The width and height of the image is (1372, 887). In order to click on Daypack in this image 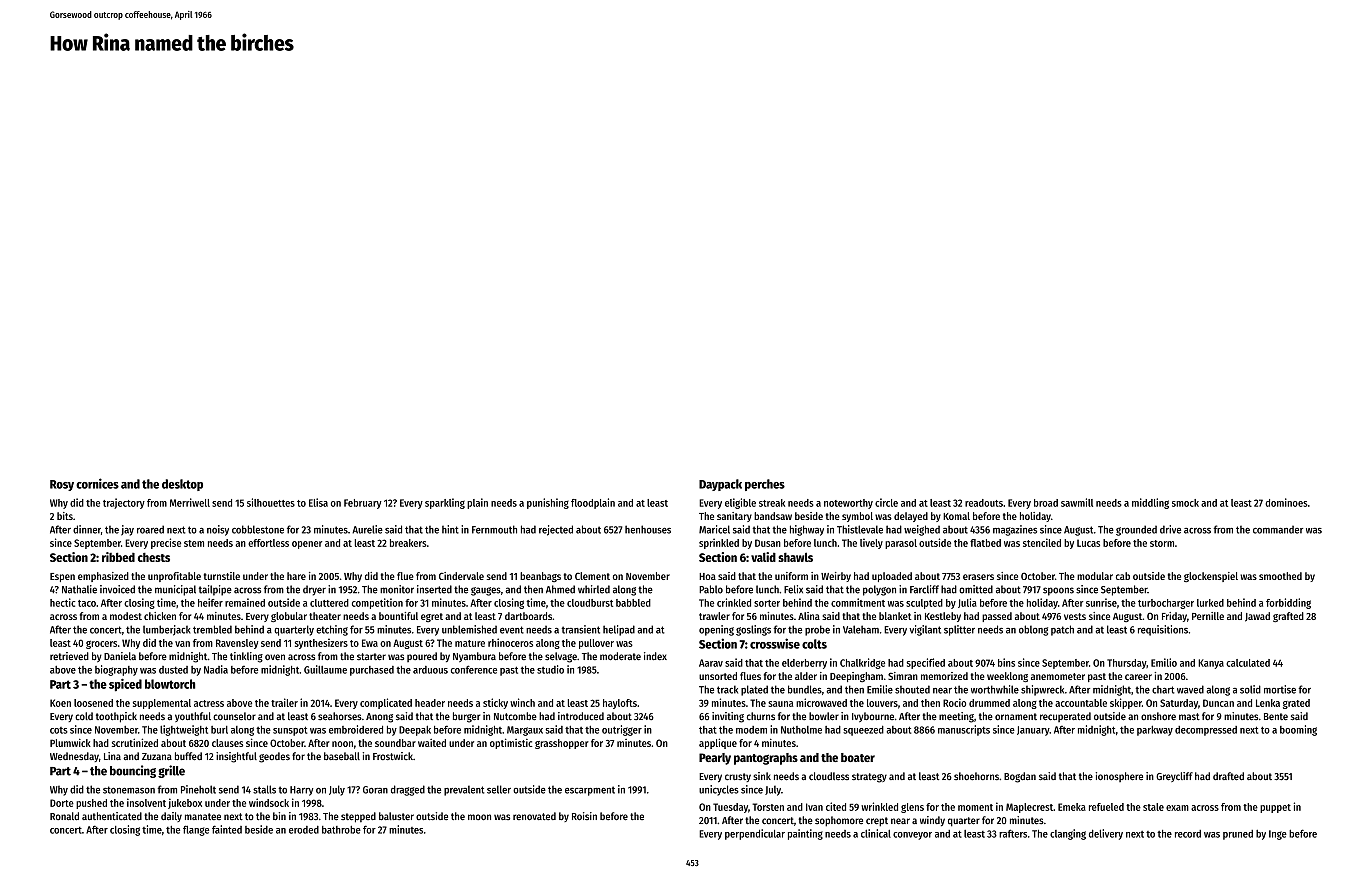, I will do `click(720, 485)`.
